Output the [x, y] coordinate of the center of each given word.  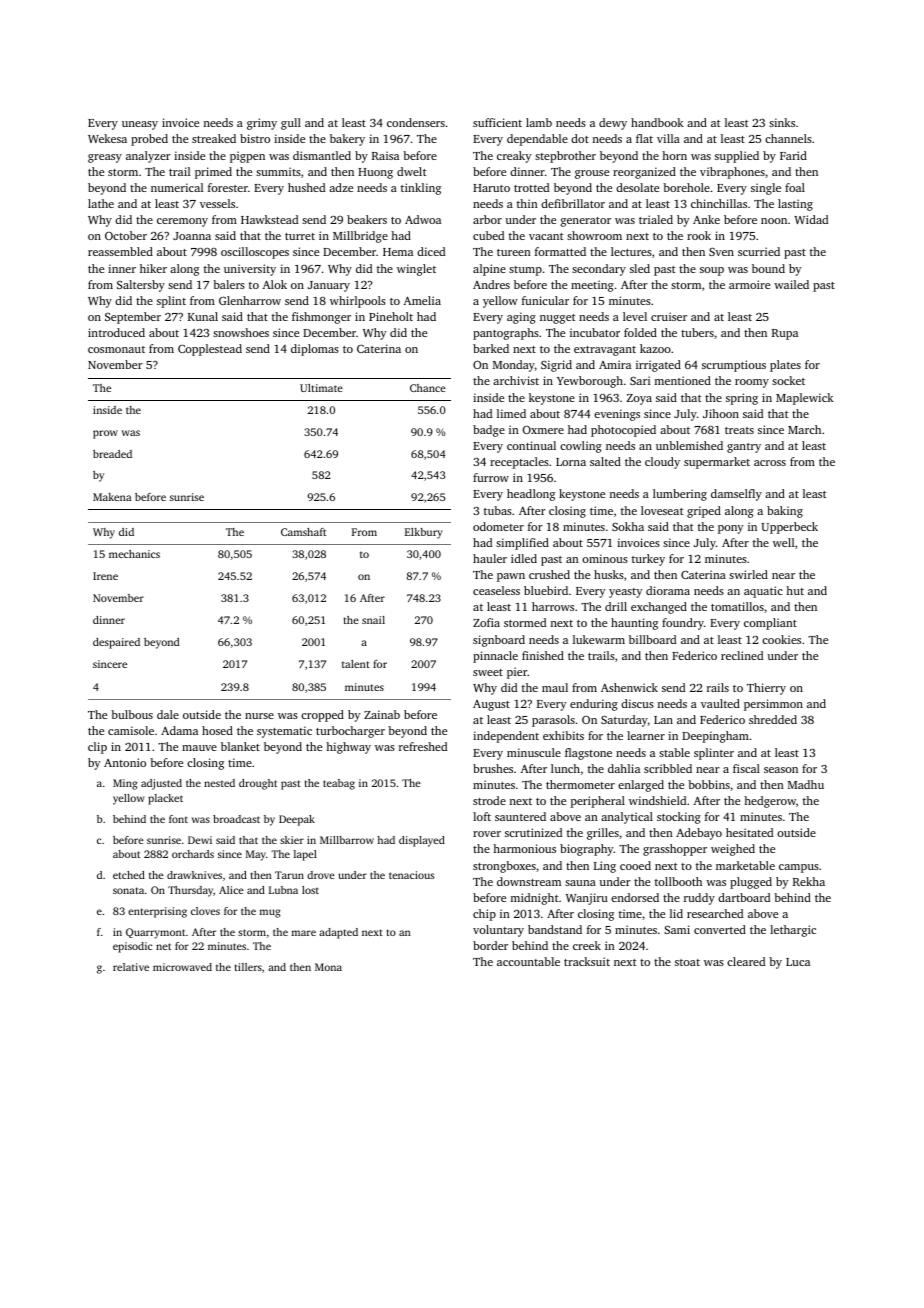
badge [489, 431]
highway [348, 748]
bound [768, 268]
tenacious [411, 875]
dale [168, 714]
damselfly [736, 495]
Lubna [283, 890]
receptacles [519, 463]
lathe [101, 203]
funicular [545, 300]
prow [105, 434]
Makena [112, 497]
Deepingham [715, 737]
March [804, 429]
